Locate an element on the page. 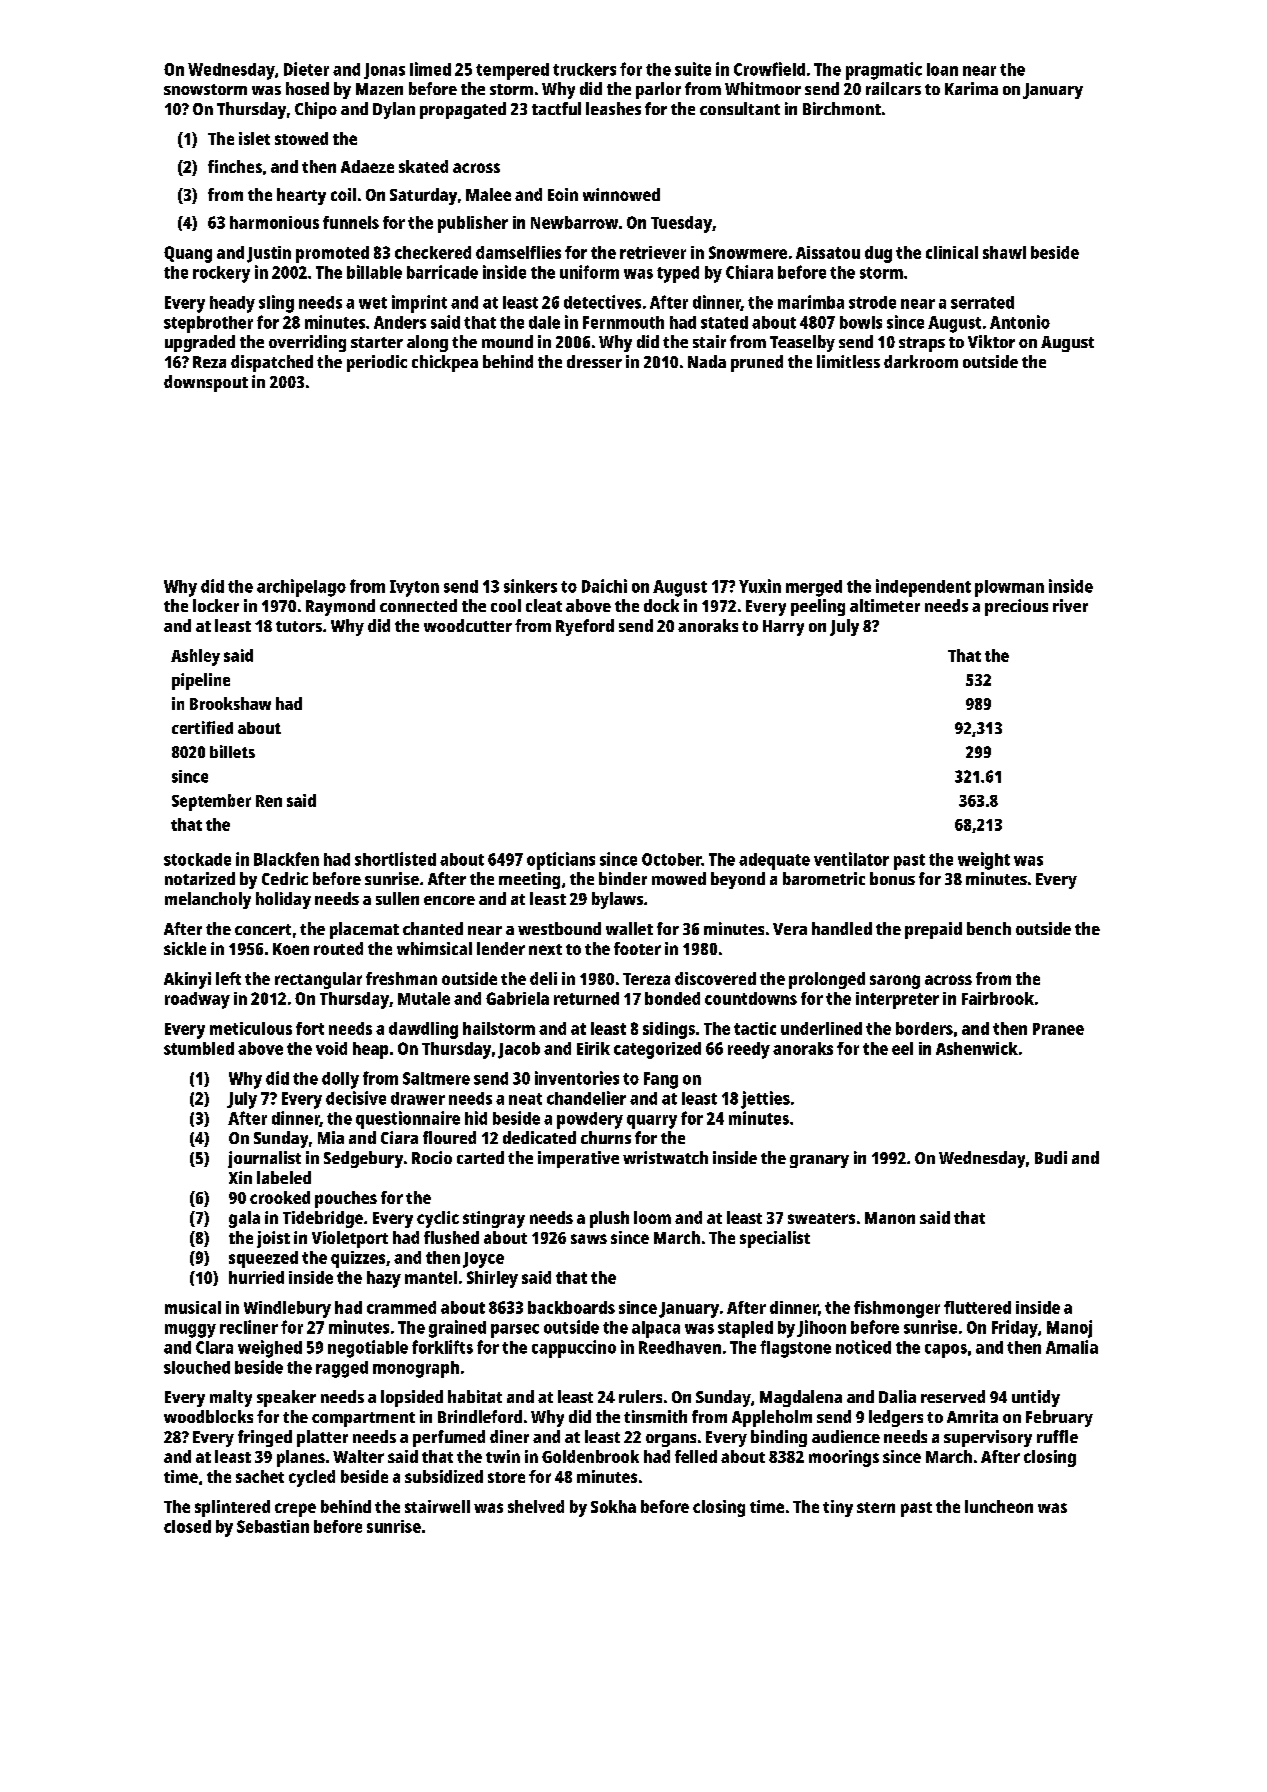  Sebastian is located at coordinates (273, 1526).
